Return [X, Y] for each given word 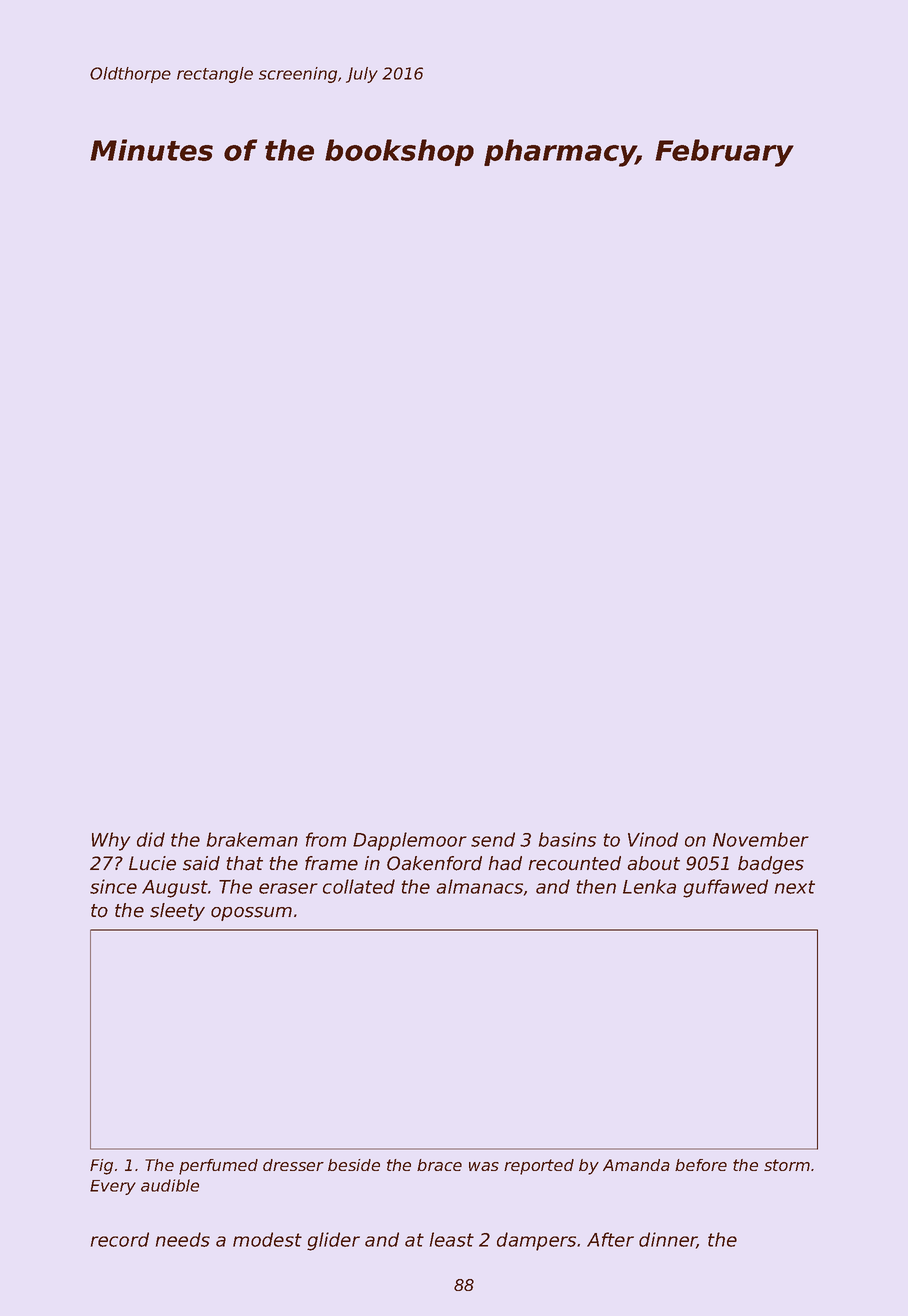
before [701, 1165]
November [761, 839]
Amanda [636, 1165]
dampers [536, 1241]
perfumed [218, 1167]
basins [567, 839]
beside [354, 1165]
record [120, 1239]
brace [439, 1165]
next [795, 887]
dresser [293, 1165]
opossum [251, 914]
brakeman [252, 839]
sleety [177, 912]
